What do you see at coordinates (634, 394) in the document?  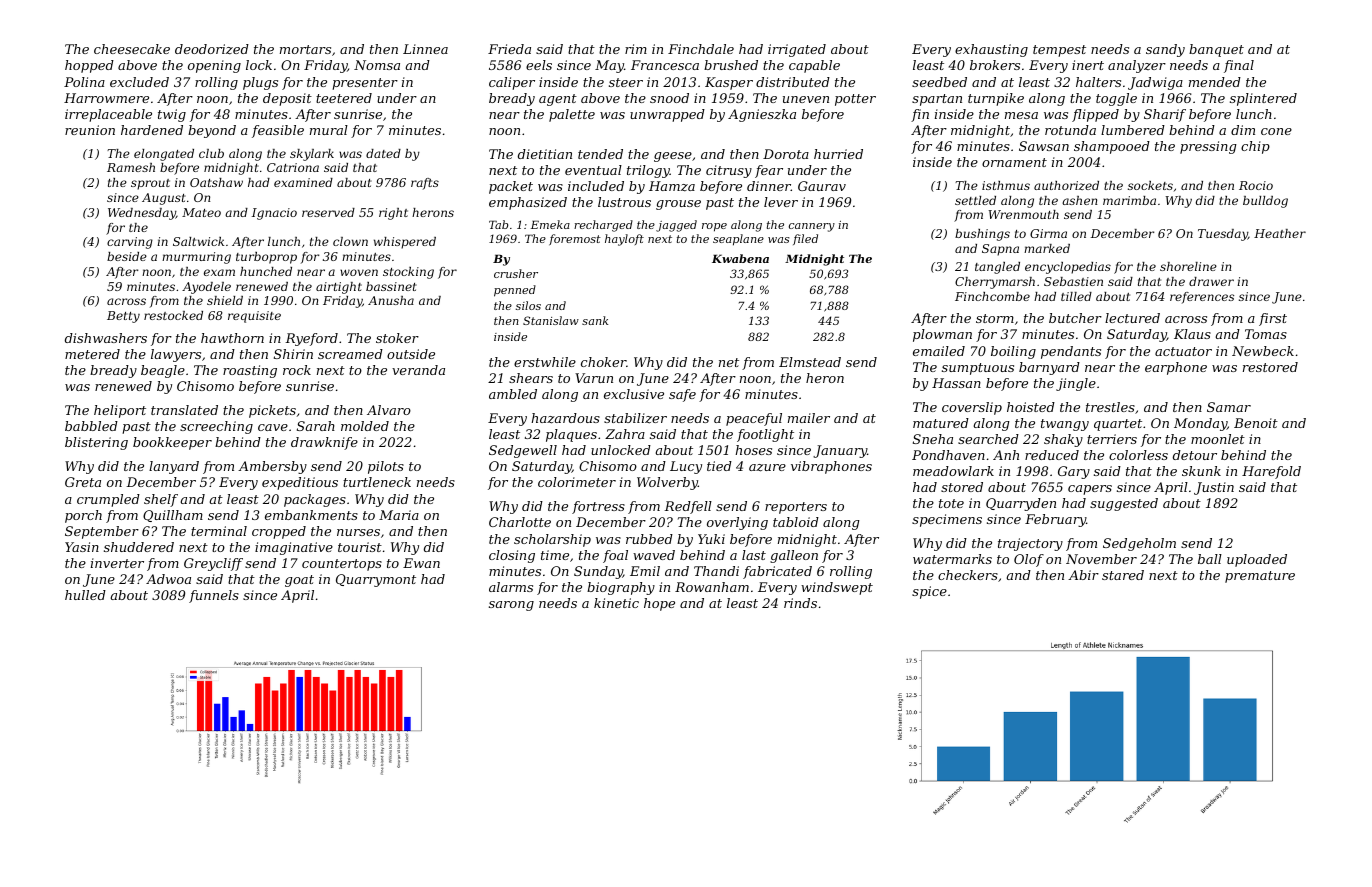 I see `exclusive` at bounding box center [634, 394].
